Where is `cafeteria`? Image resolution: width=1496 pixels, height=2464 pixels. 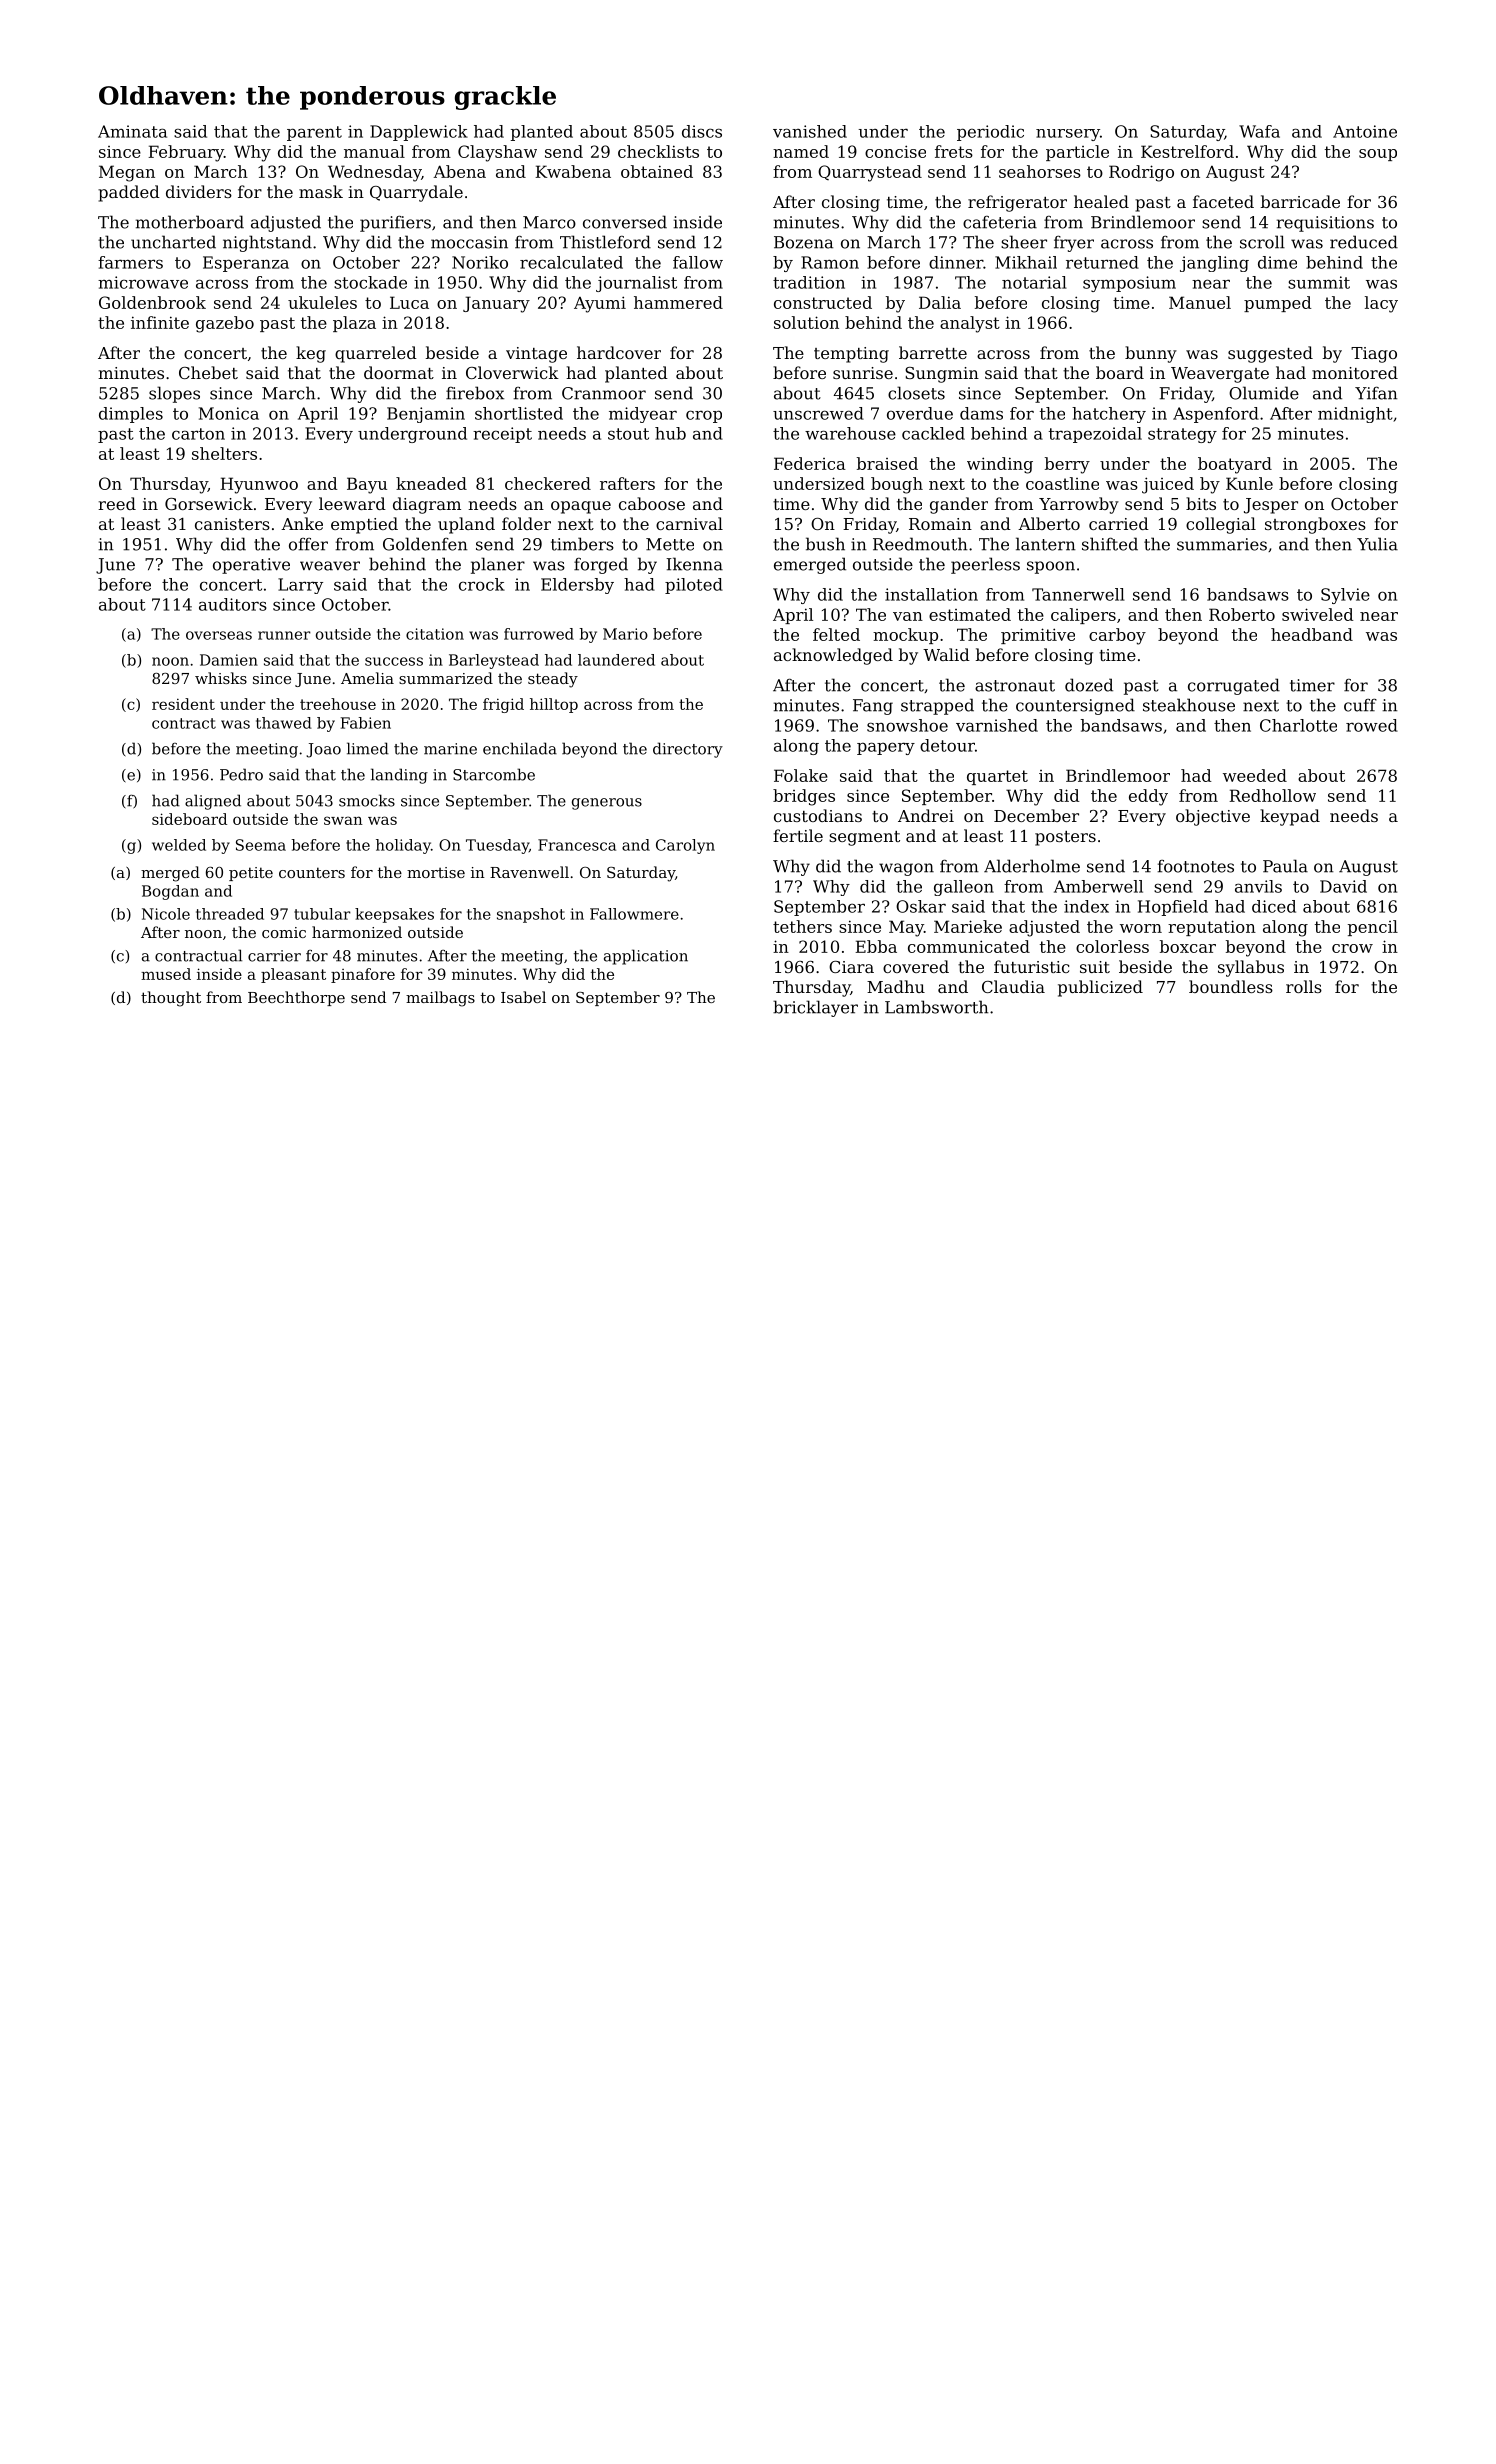
cafeteria is located at coordinates (1000, 222).
